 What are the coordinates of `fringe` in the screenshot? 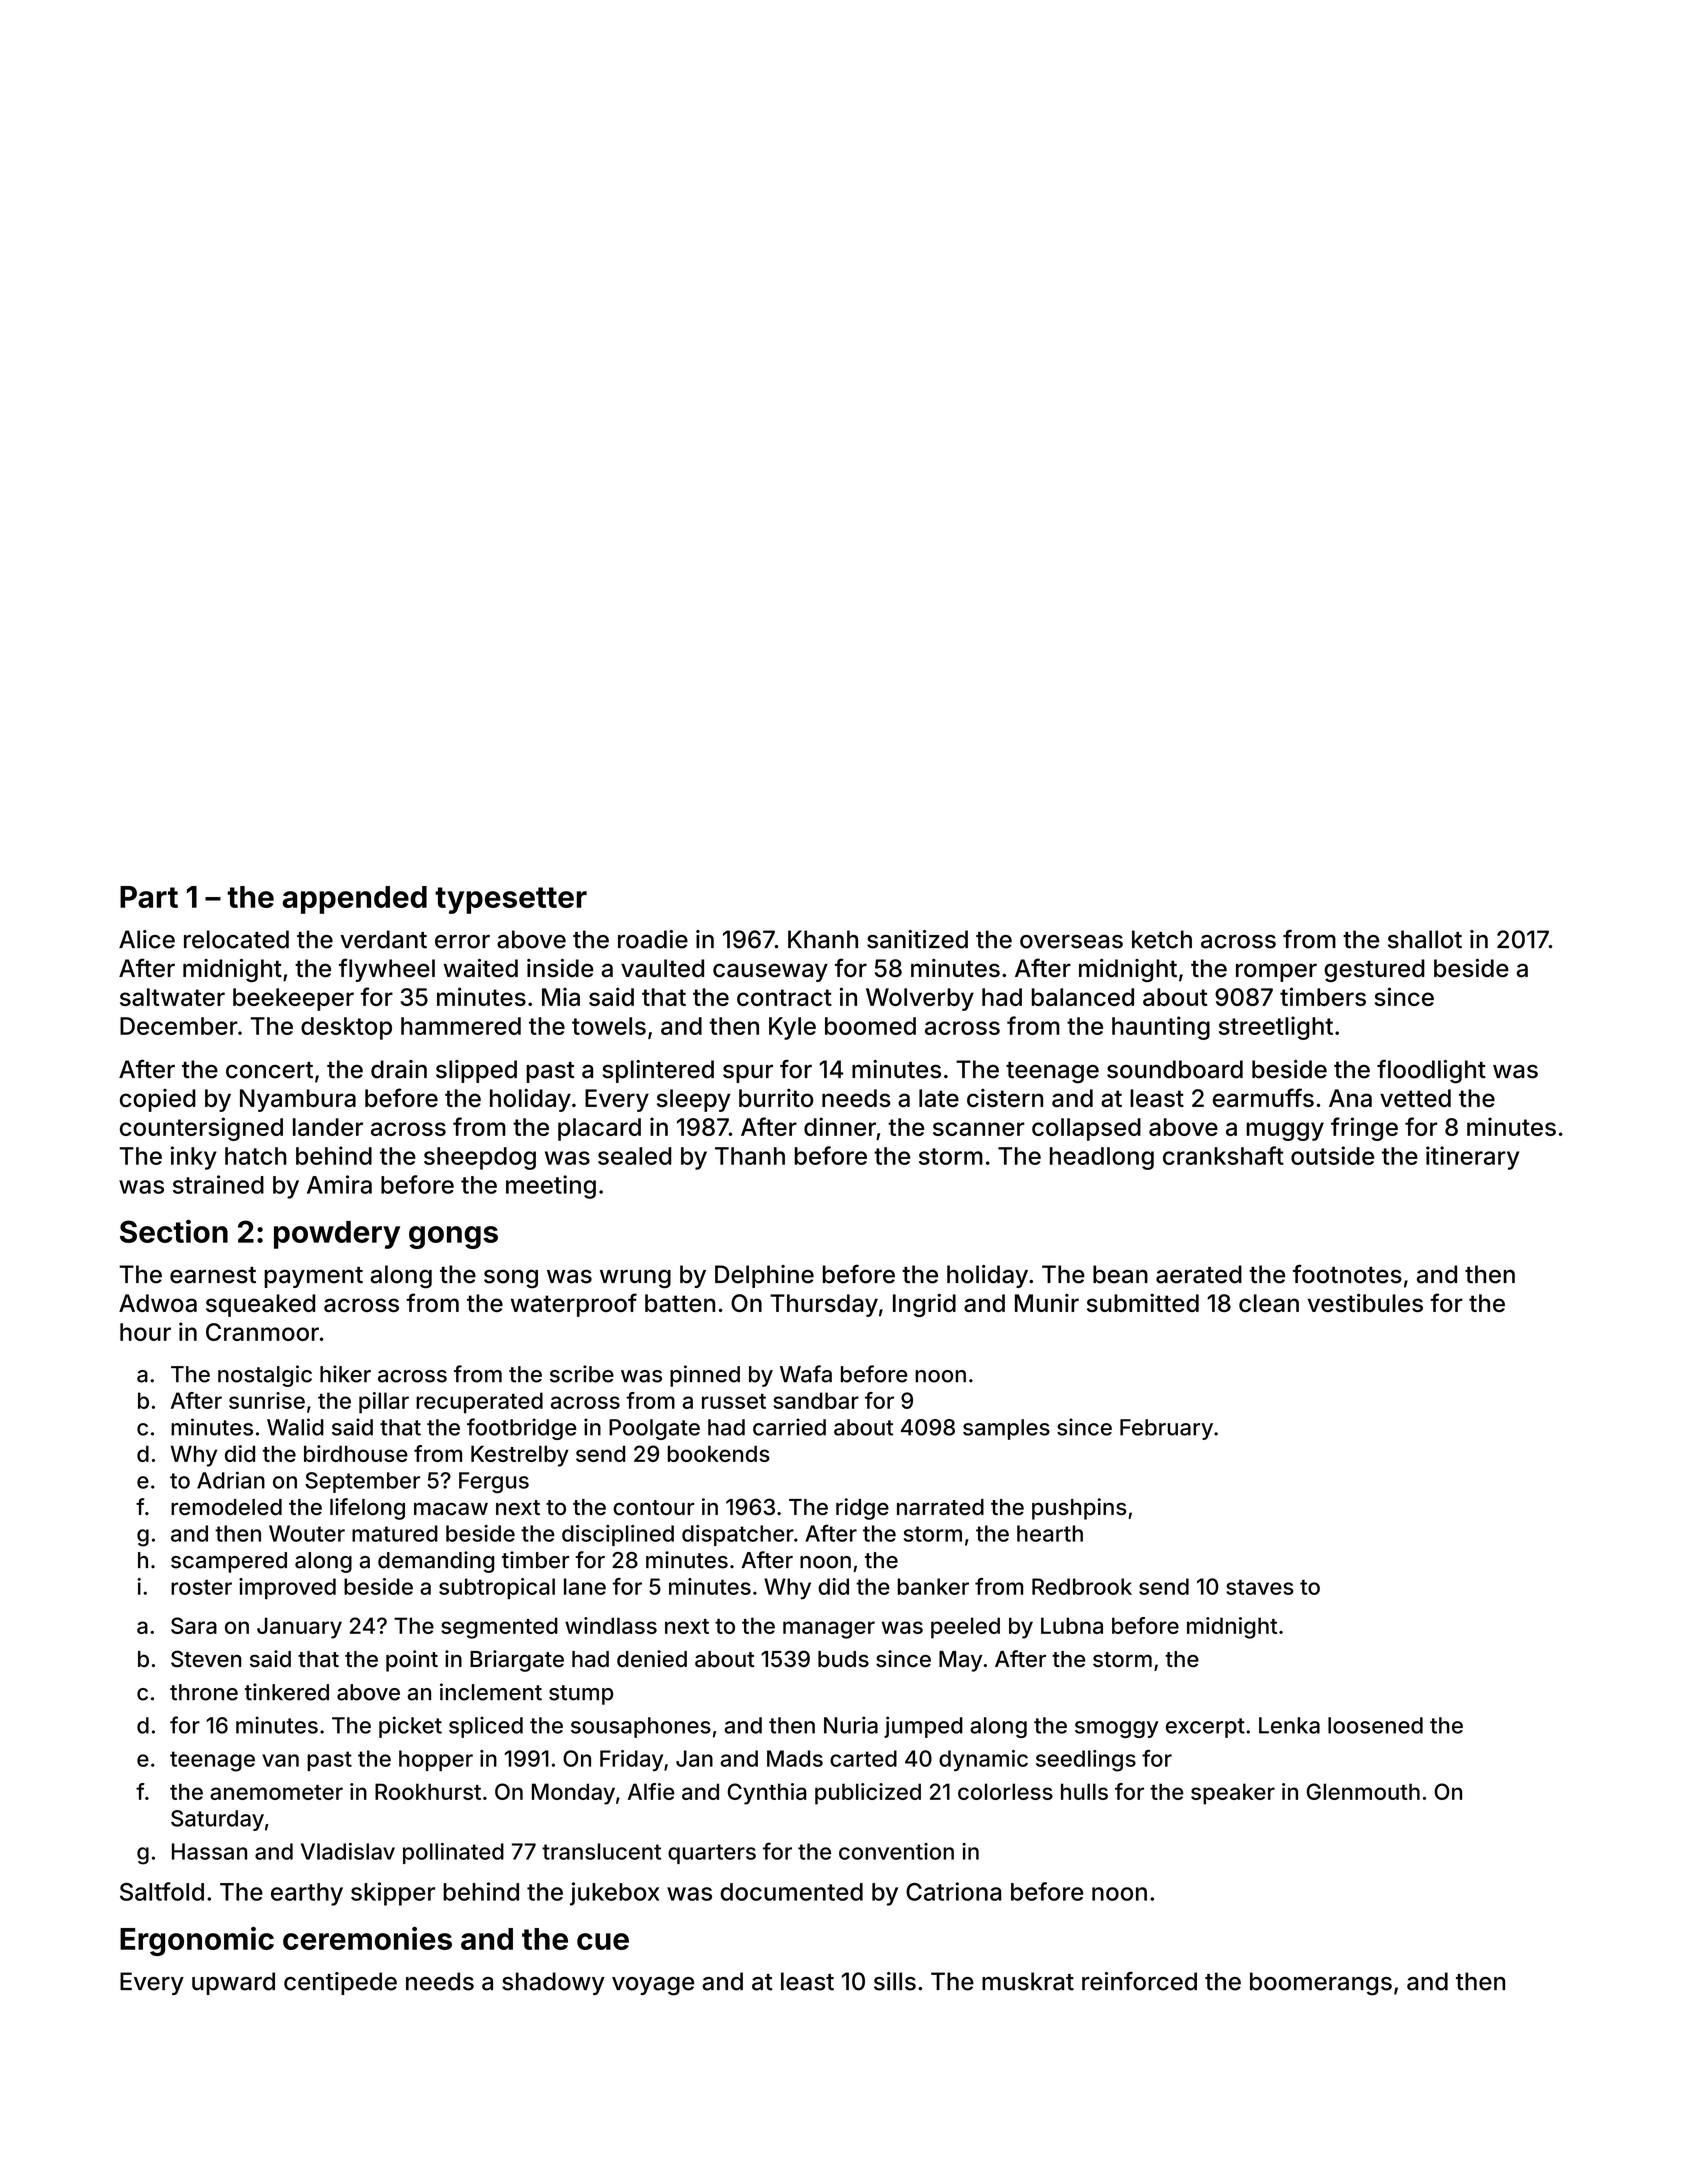 It's located at (1364, 1129).
